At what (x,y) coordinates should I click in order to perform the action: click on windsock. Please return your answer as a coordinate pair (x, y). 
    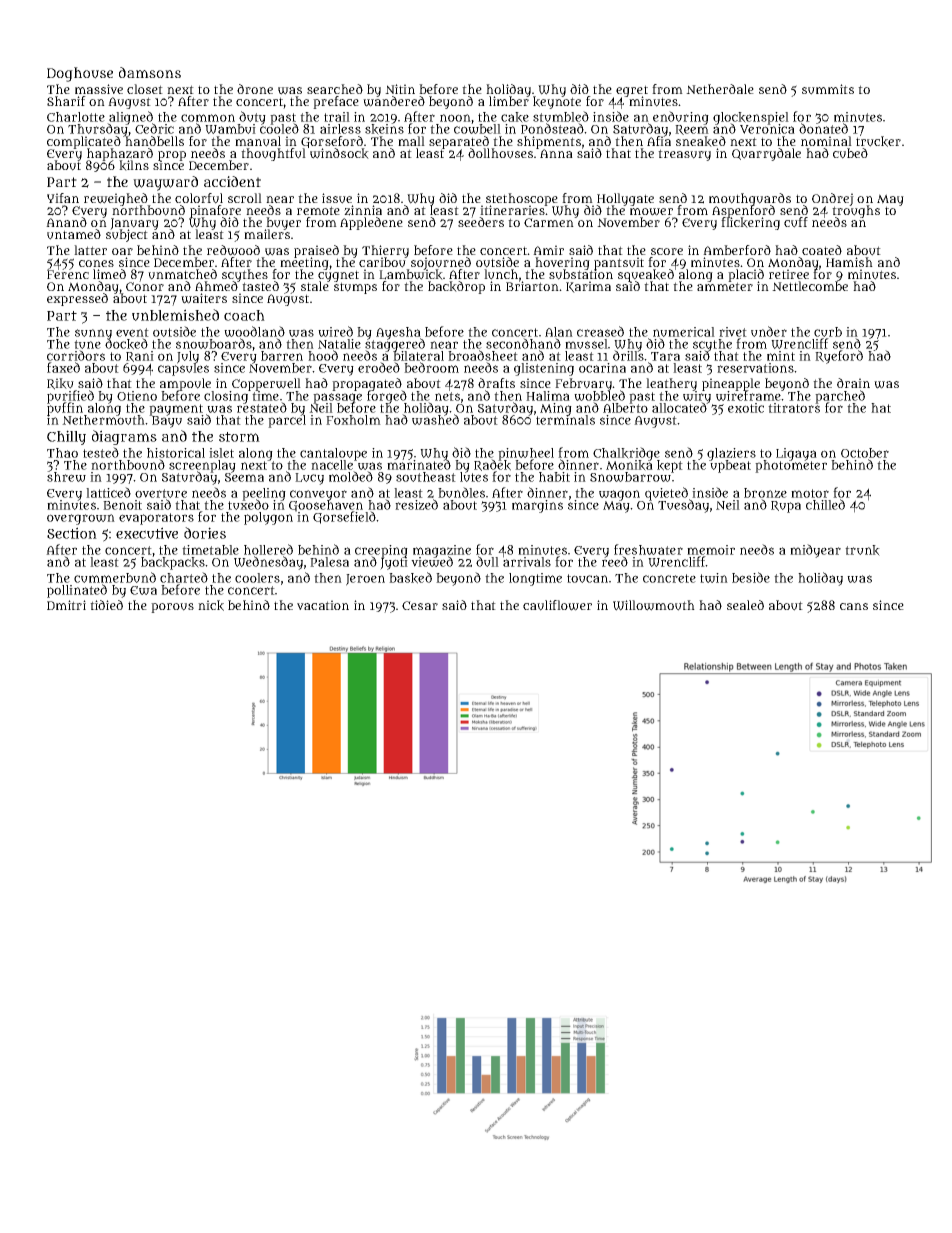
    Looking at the image, I should click on (339, 153).
